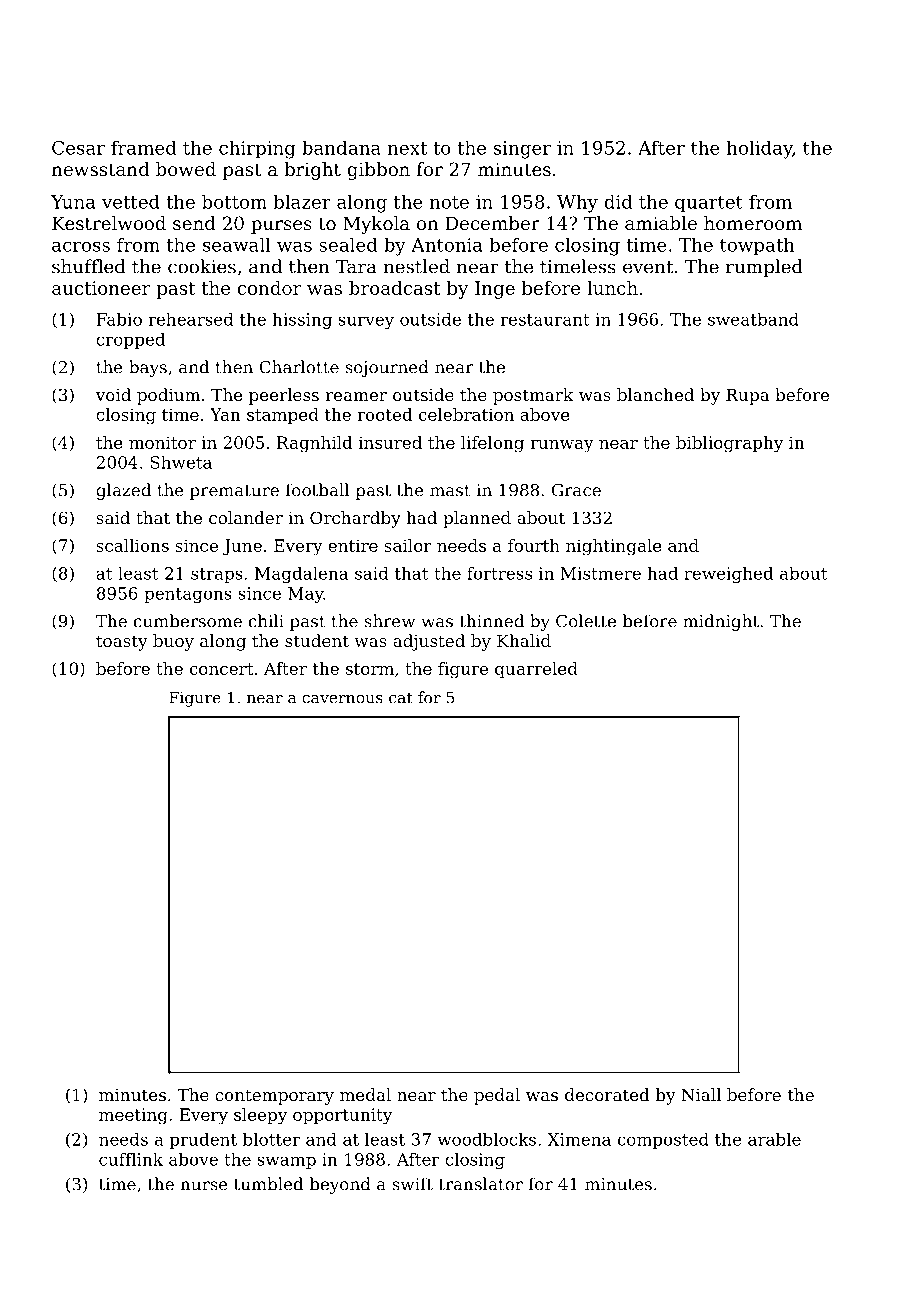 The height and width of the screenshot is (1316, 908). I want to click on Shweta, so click(181, 462).
